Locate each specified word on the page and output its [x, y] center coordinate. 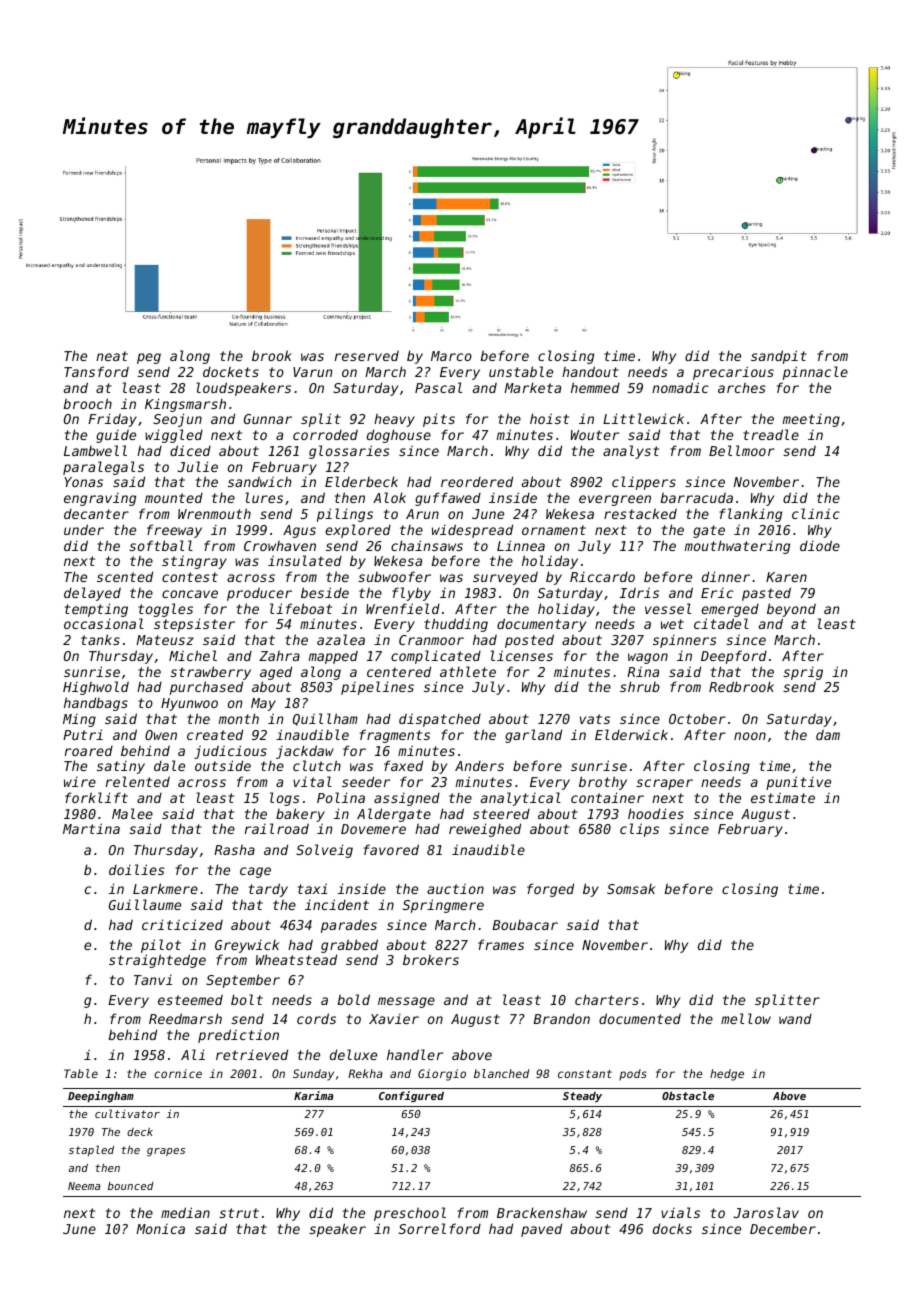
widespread [472, 531]
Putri [83, 734]
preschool [410, 1214]
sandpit [779, 357]
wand [795, 1019]
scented [125, 576]
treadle [771, 434]
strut [239, 1213]
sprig [803, 673]
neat [112, 356]
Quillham [325, 719]
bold [353, 999]
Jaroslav [766, 1212]
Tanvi [153, 980]
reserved [367, 355]
